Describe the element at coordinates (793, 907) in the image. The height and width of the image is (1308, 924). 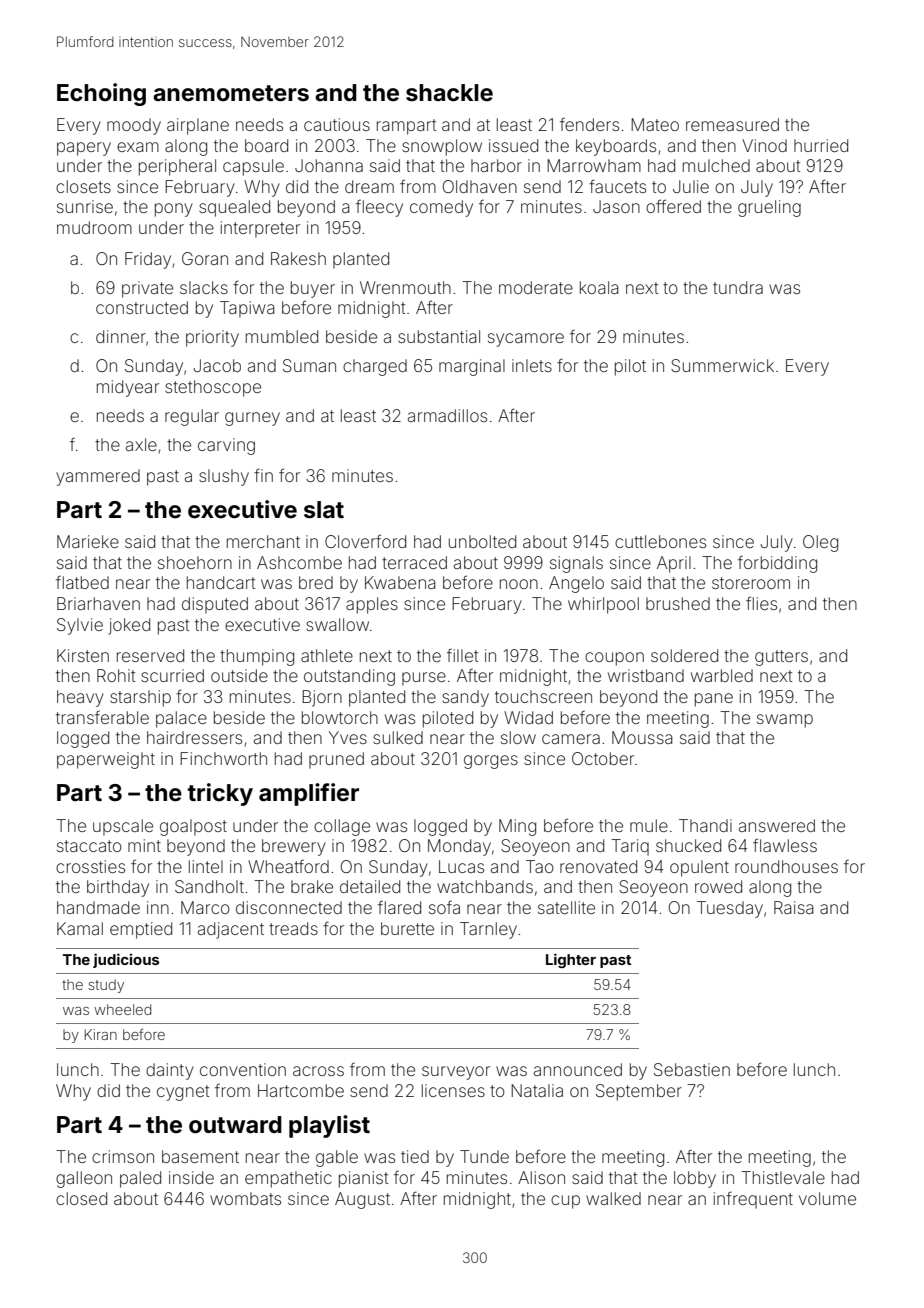
I see `Raisa` at that location.
